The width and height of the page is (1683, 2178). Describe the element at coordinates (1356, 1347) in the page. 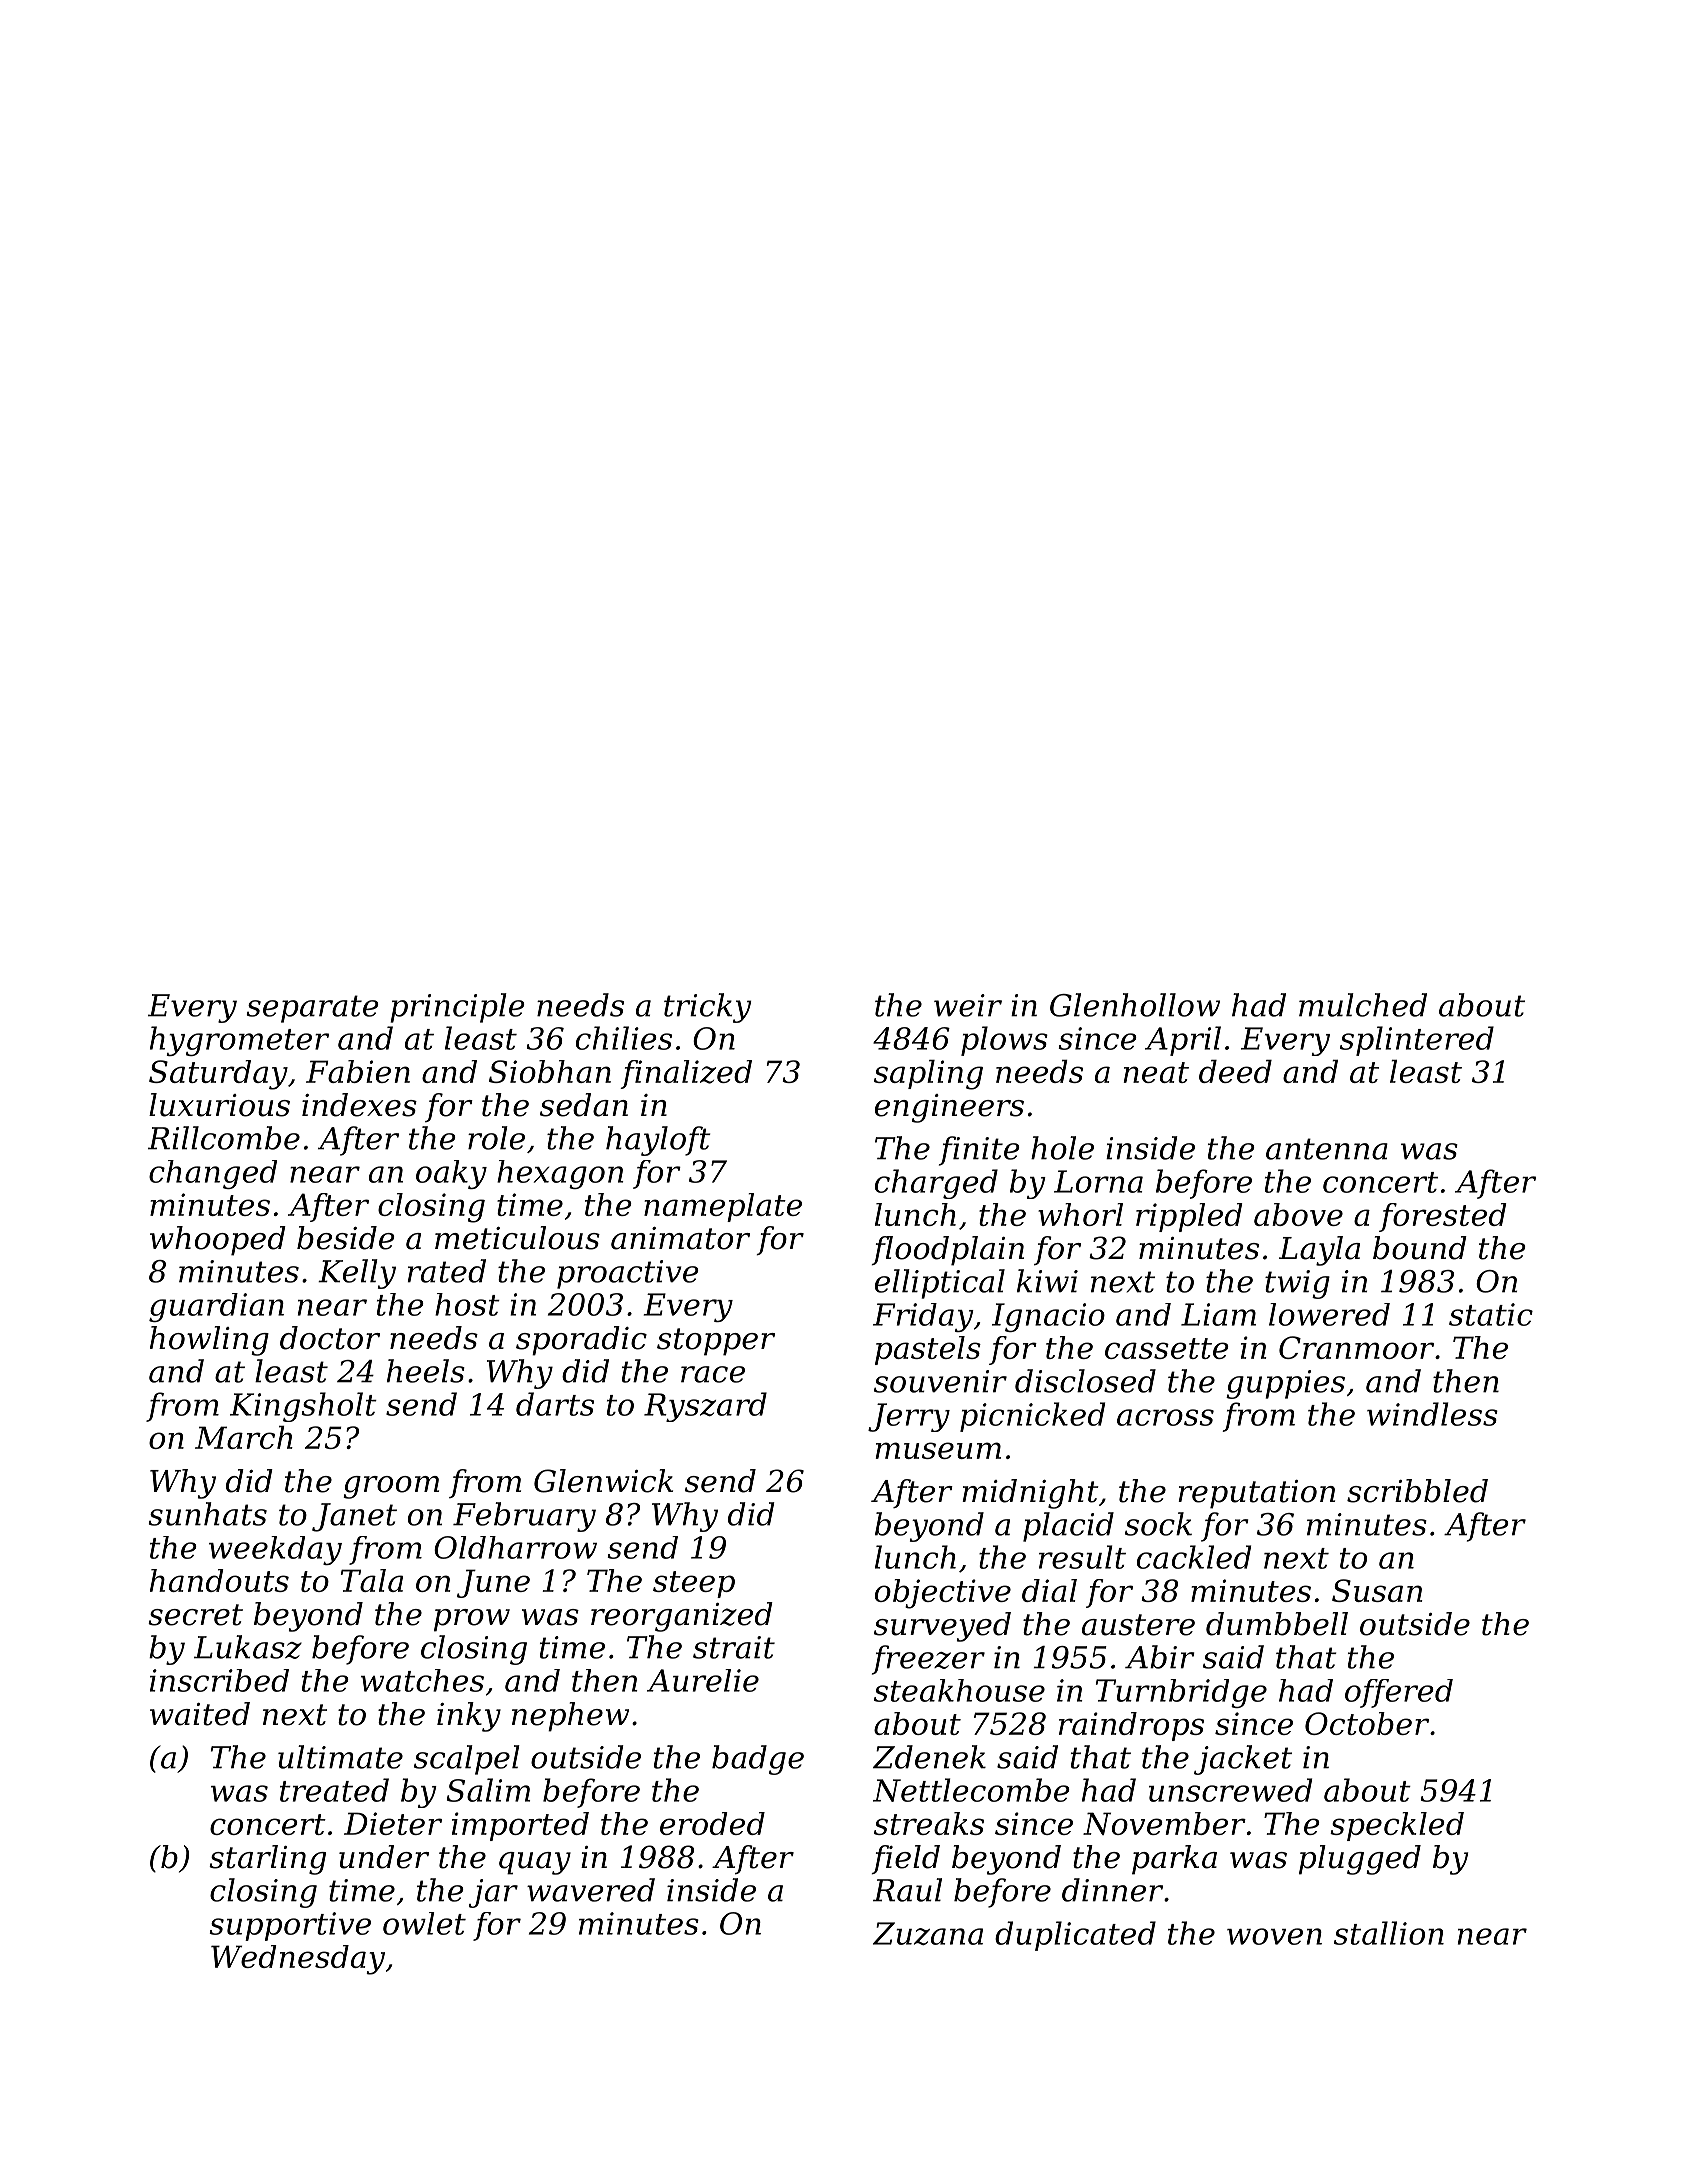

I see `Cranmoor` at that location.
